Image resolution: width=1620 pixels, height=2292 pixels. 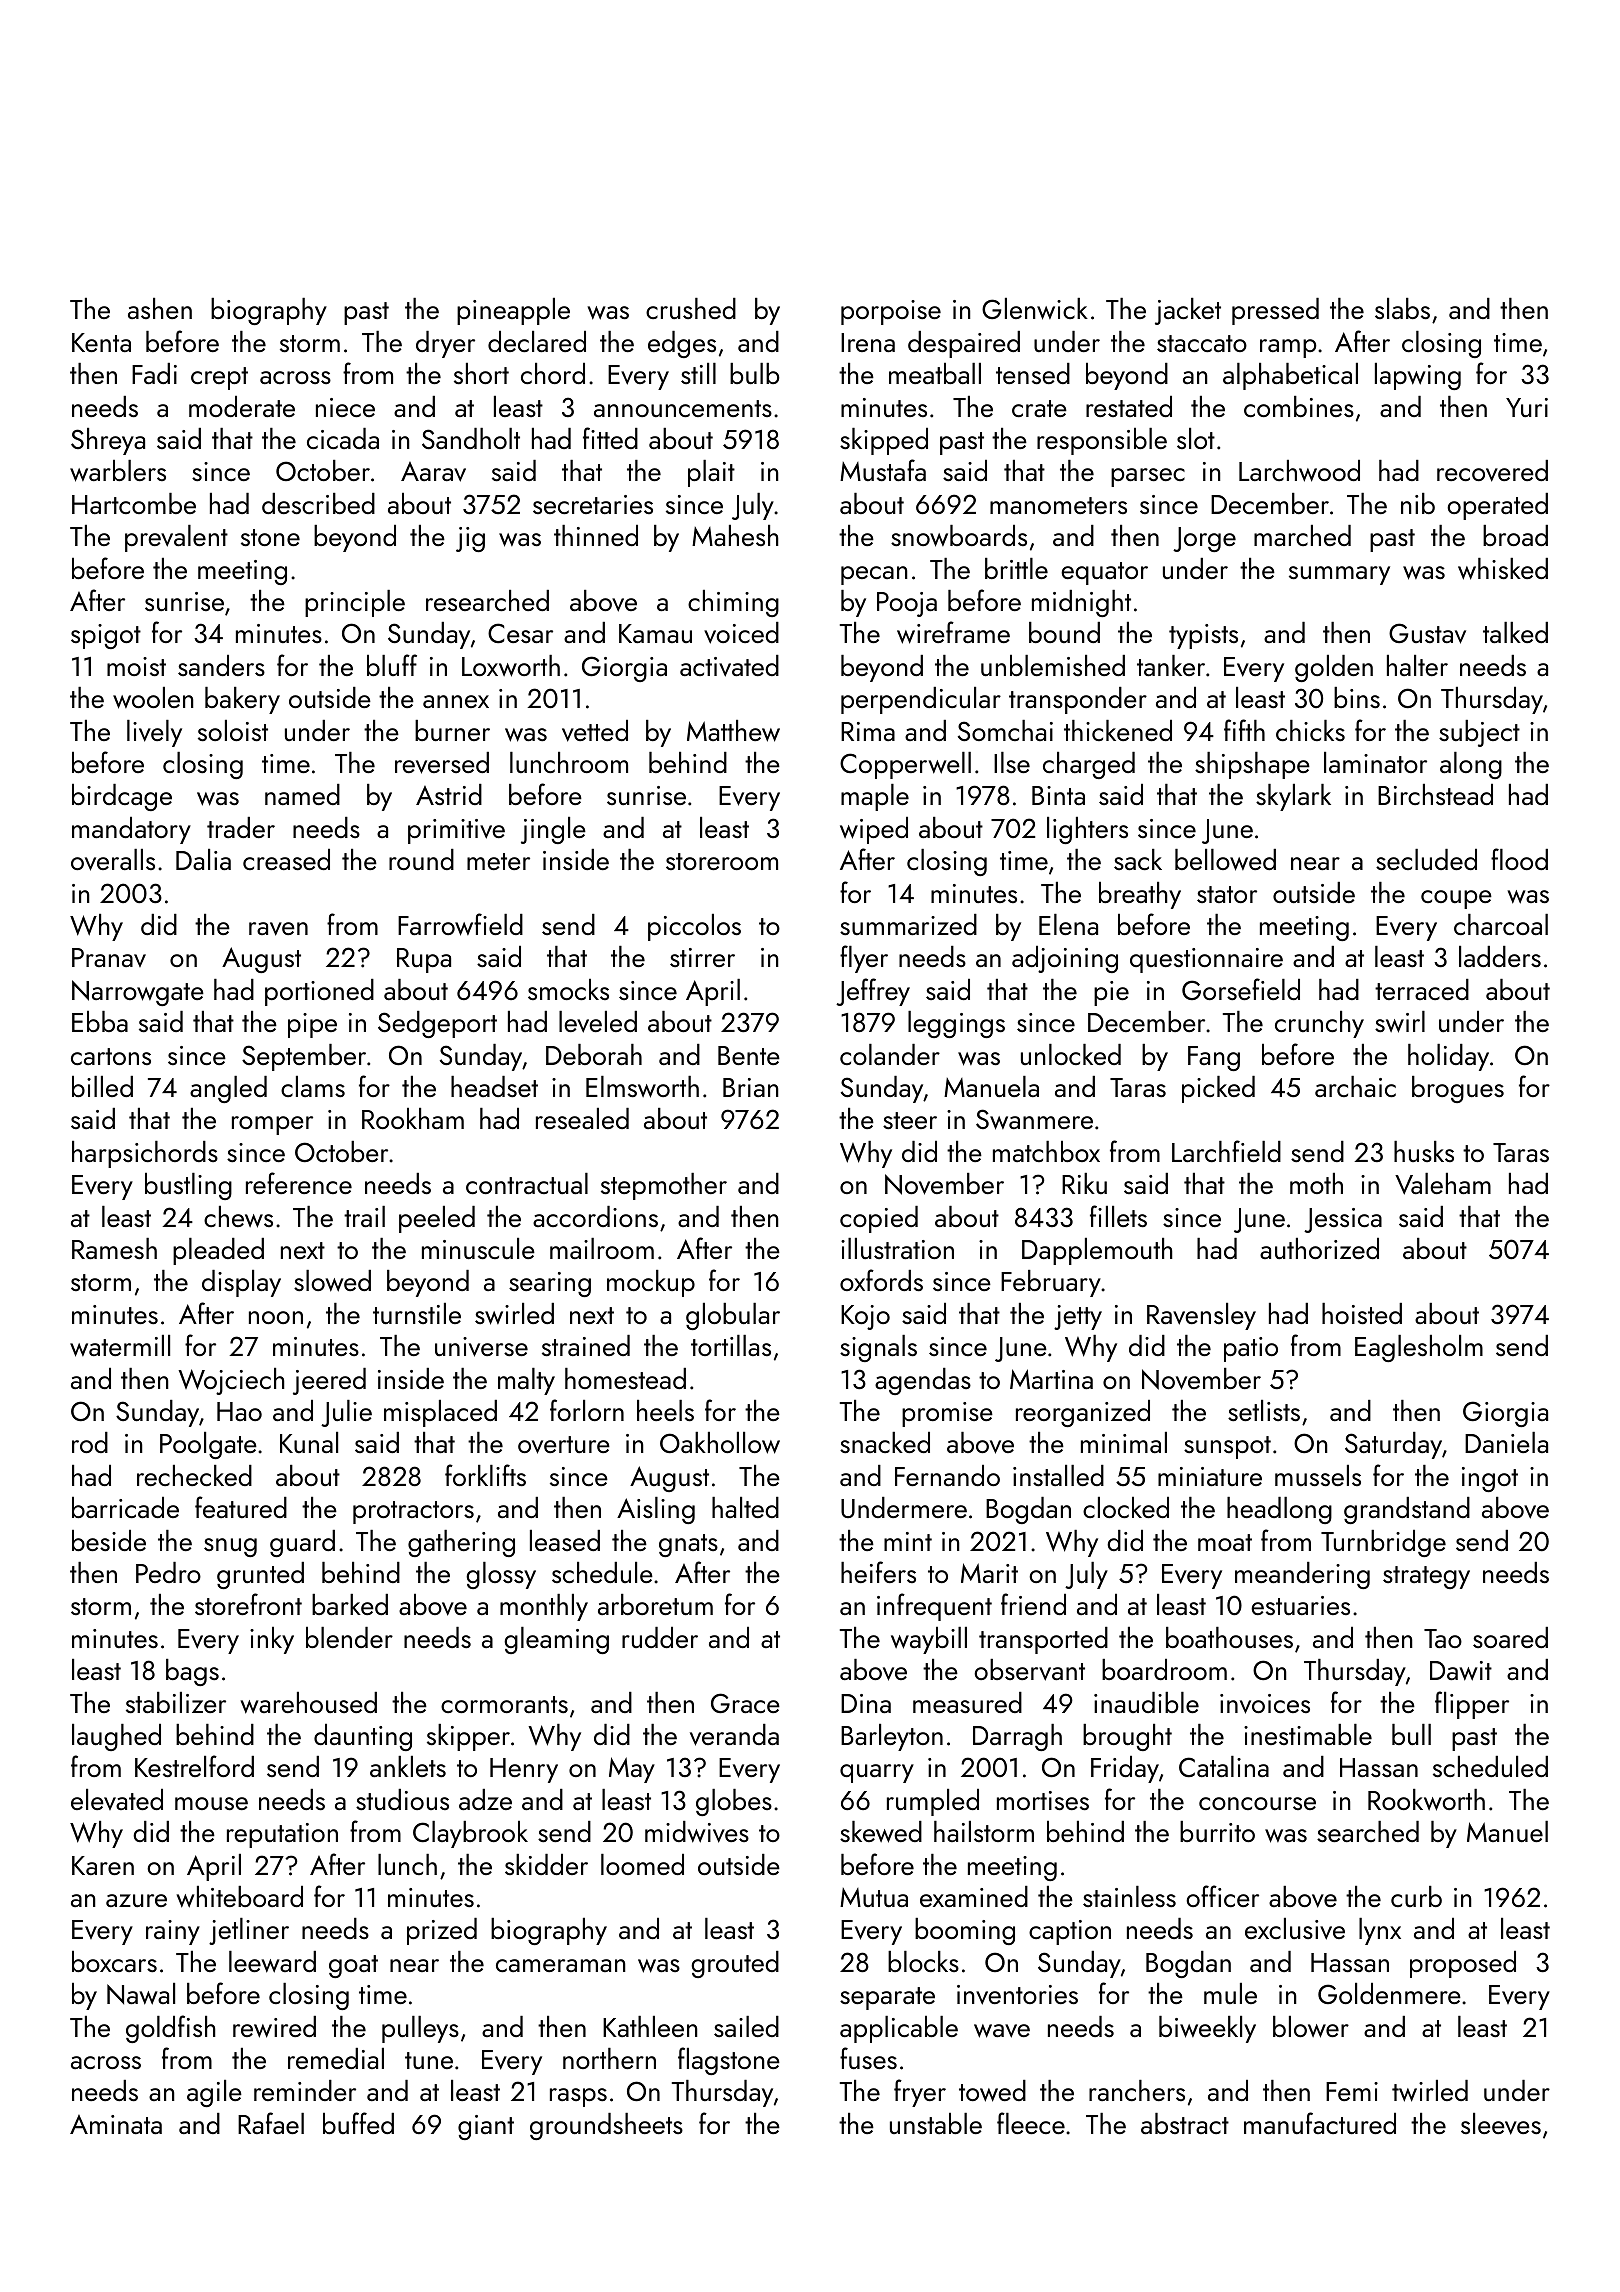 What do you see at coordinates (1148, 477) in the page?
I see `parsec` at bounding box center [1148, 477].
